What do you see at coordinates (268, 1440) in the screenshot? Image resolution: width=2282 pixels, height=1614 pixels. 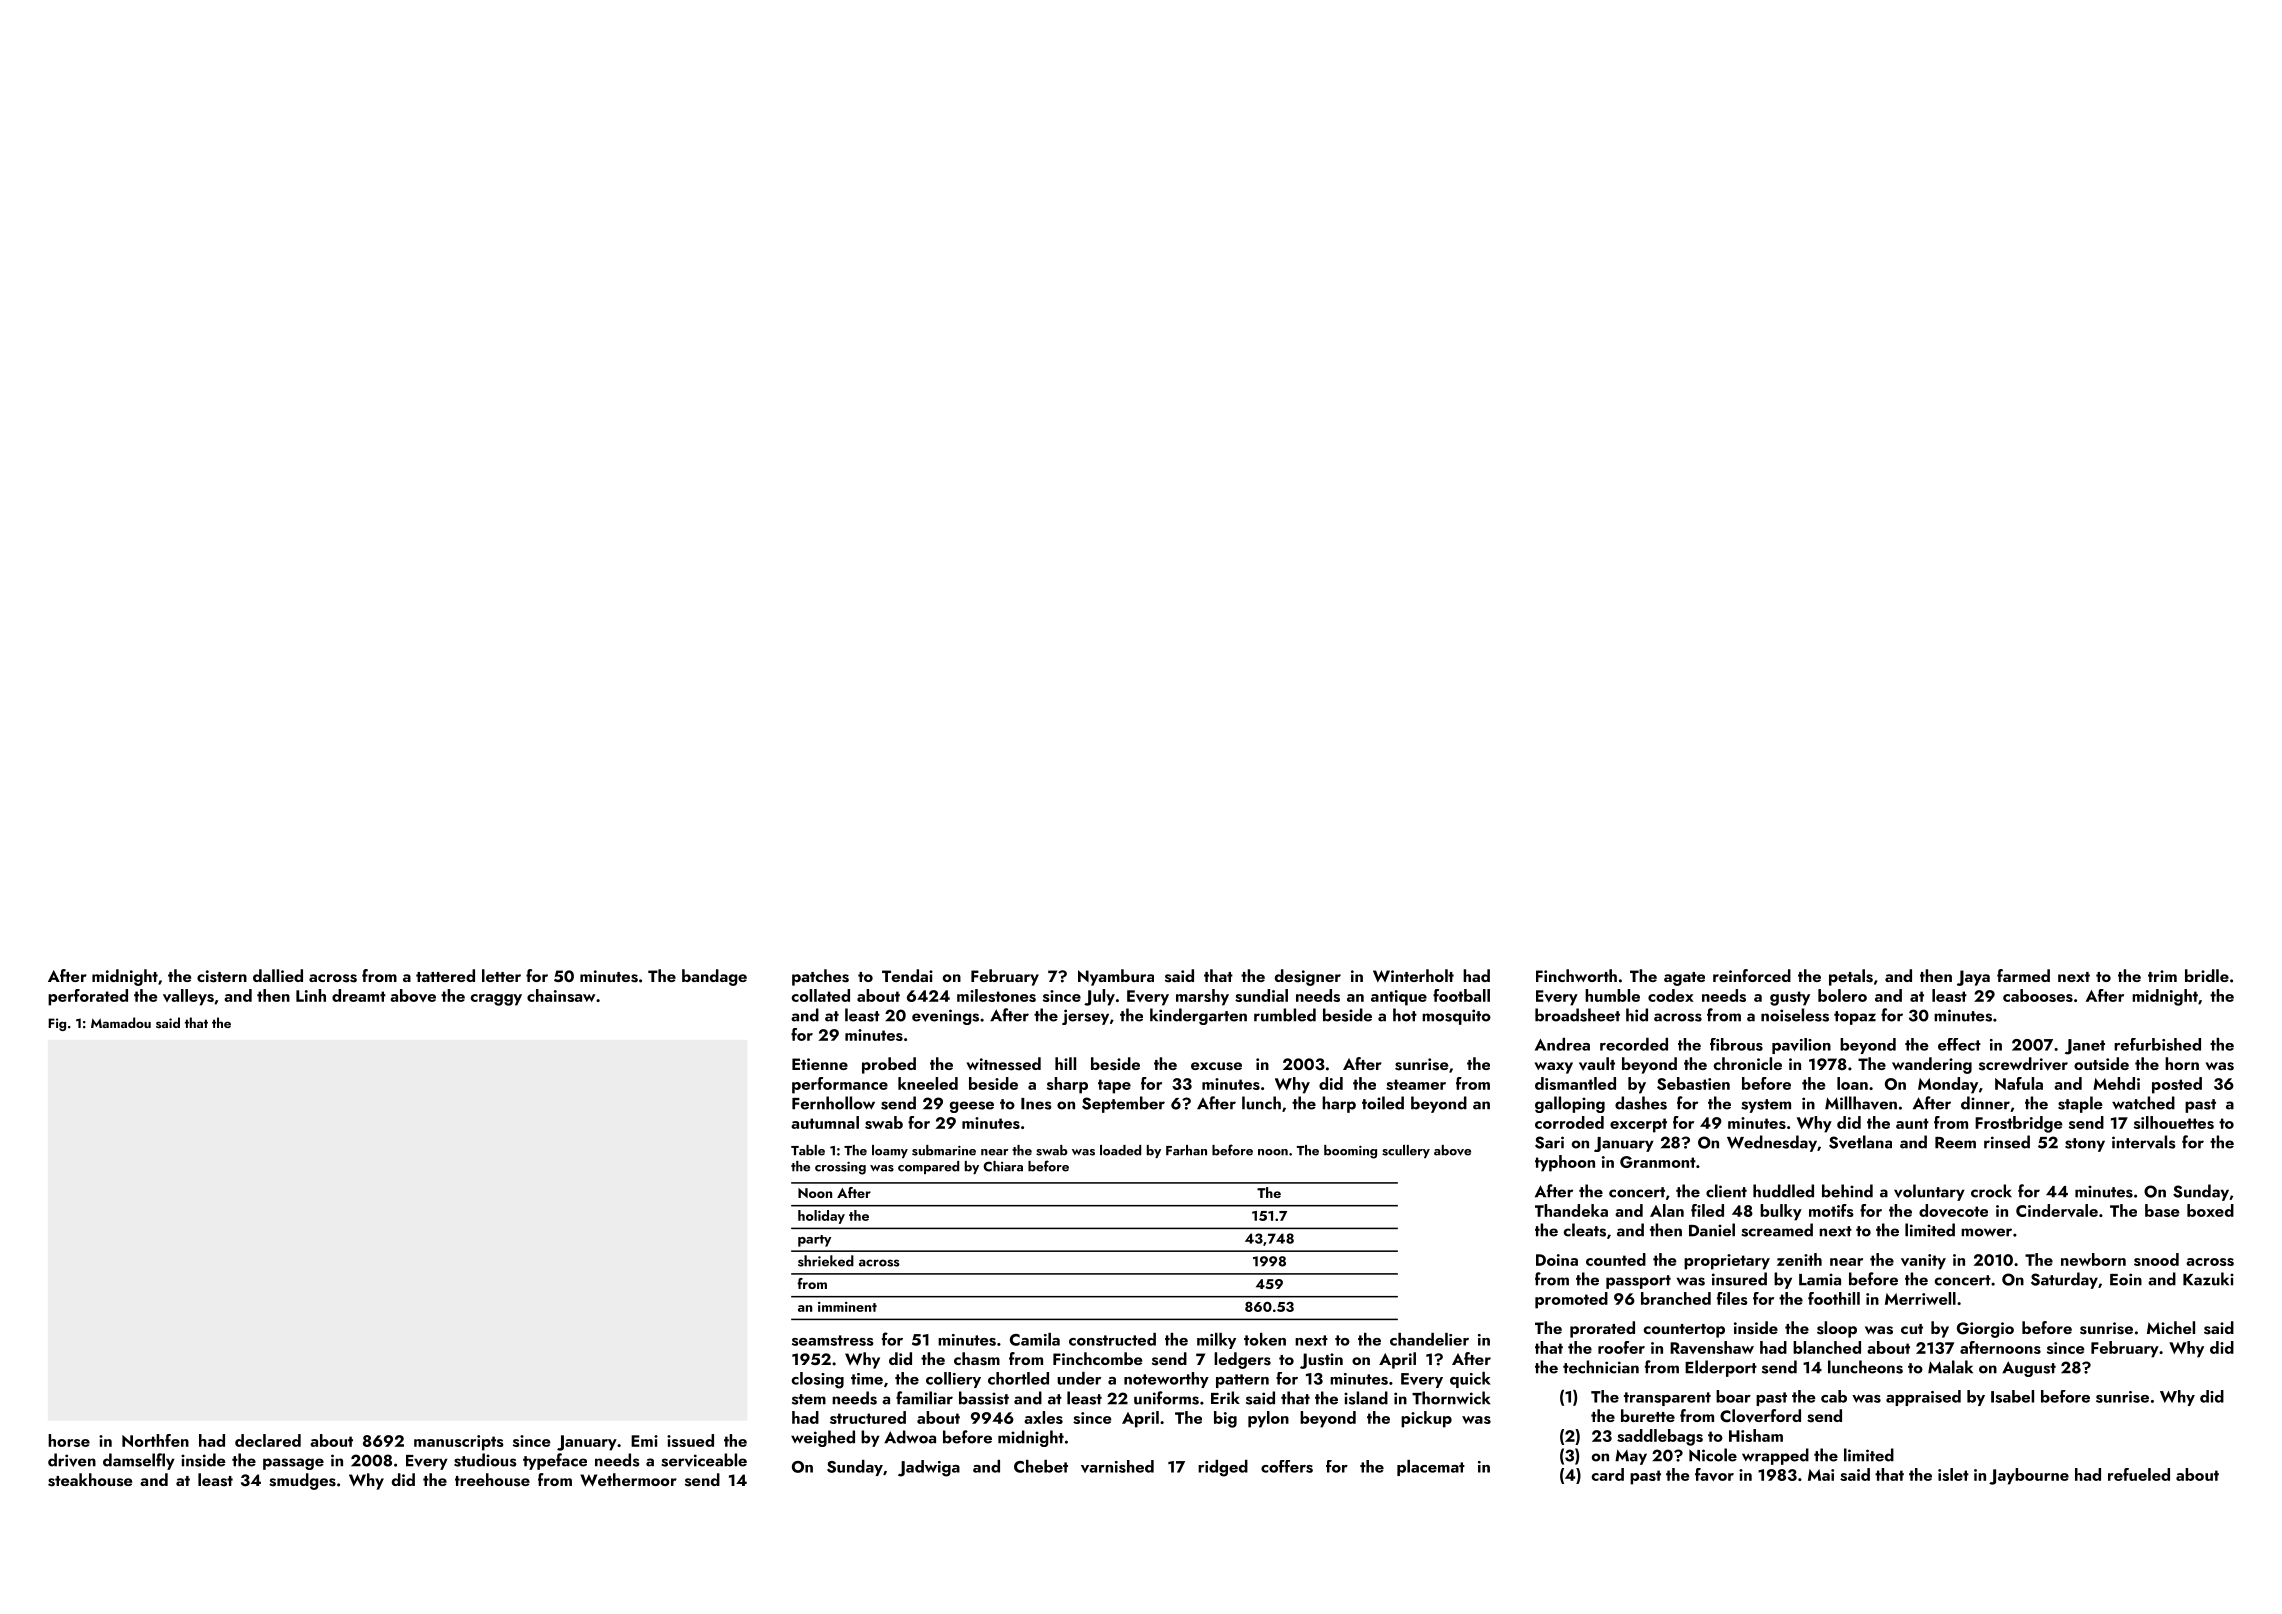 I see `declared` at bounding box center [268, 1440].
